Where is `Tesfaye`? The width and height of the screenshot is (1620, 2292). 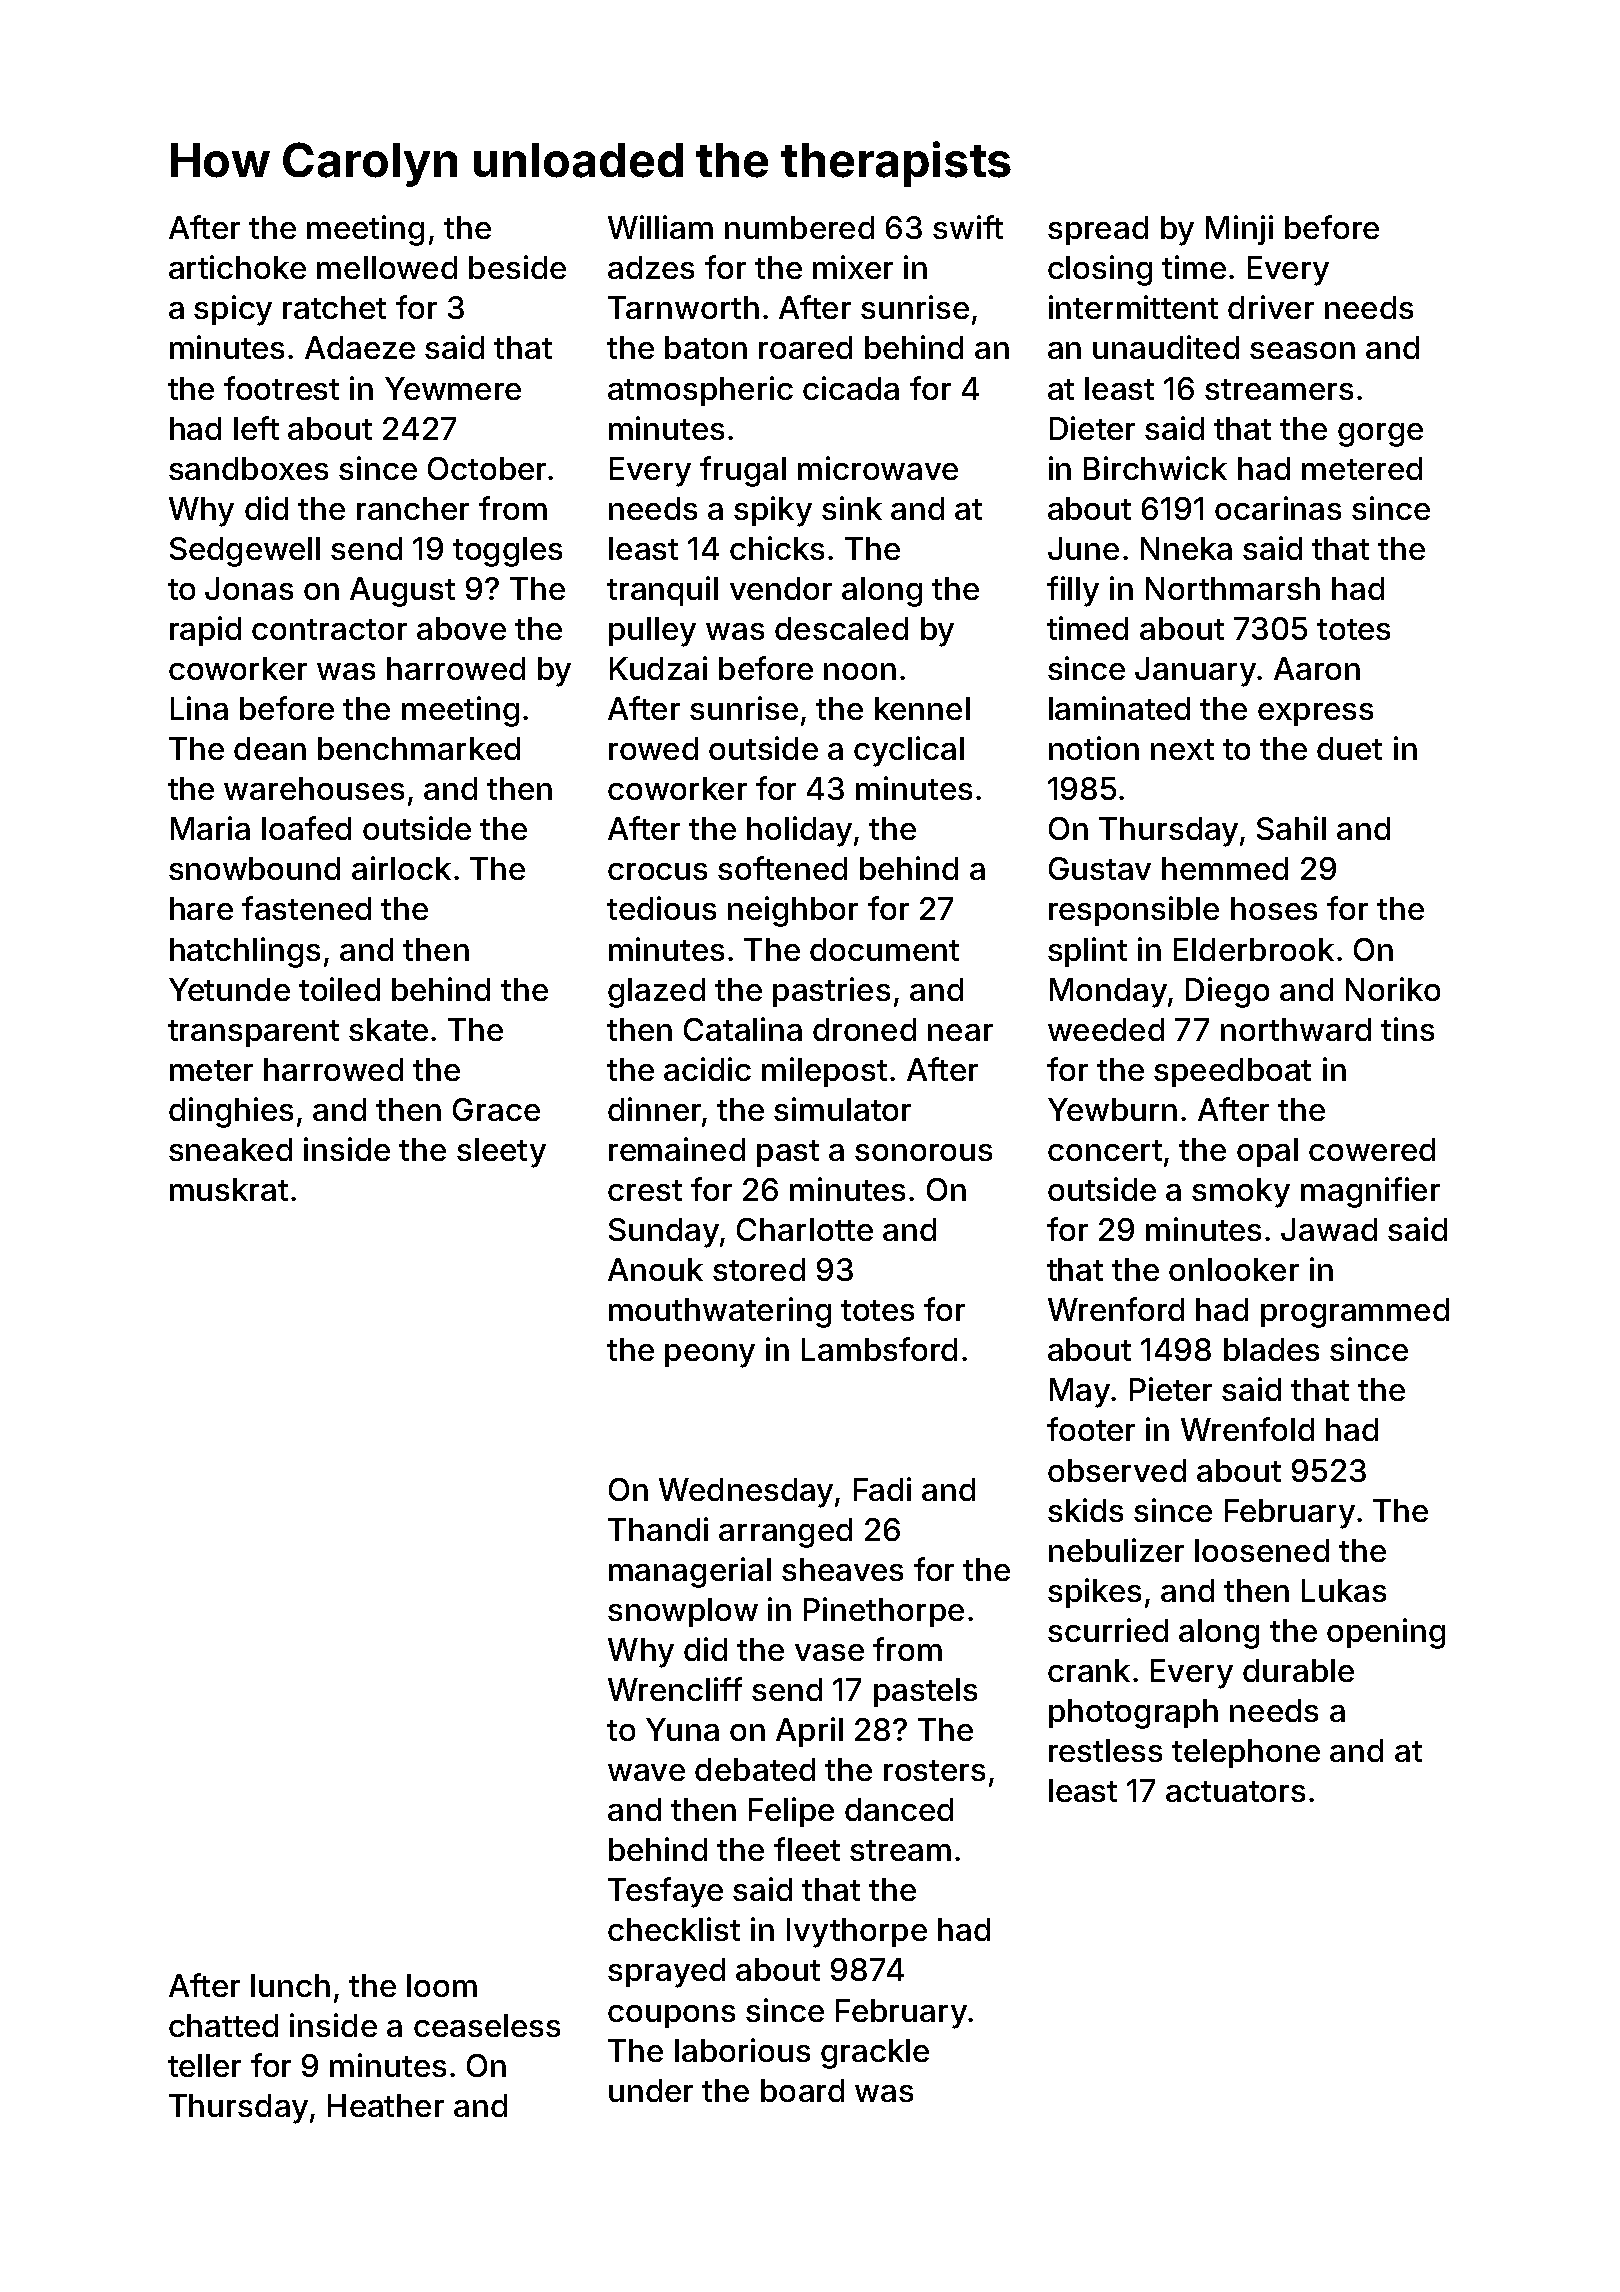
Tesfaye is located at coordinates (665, 1892).
